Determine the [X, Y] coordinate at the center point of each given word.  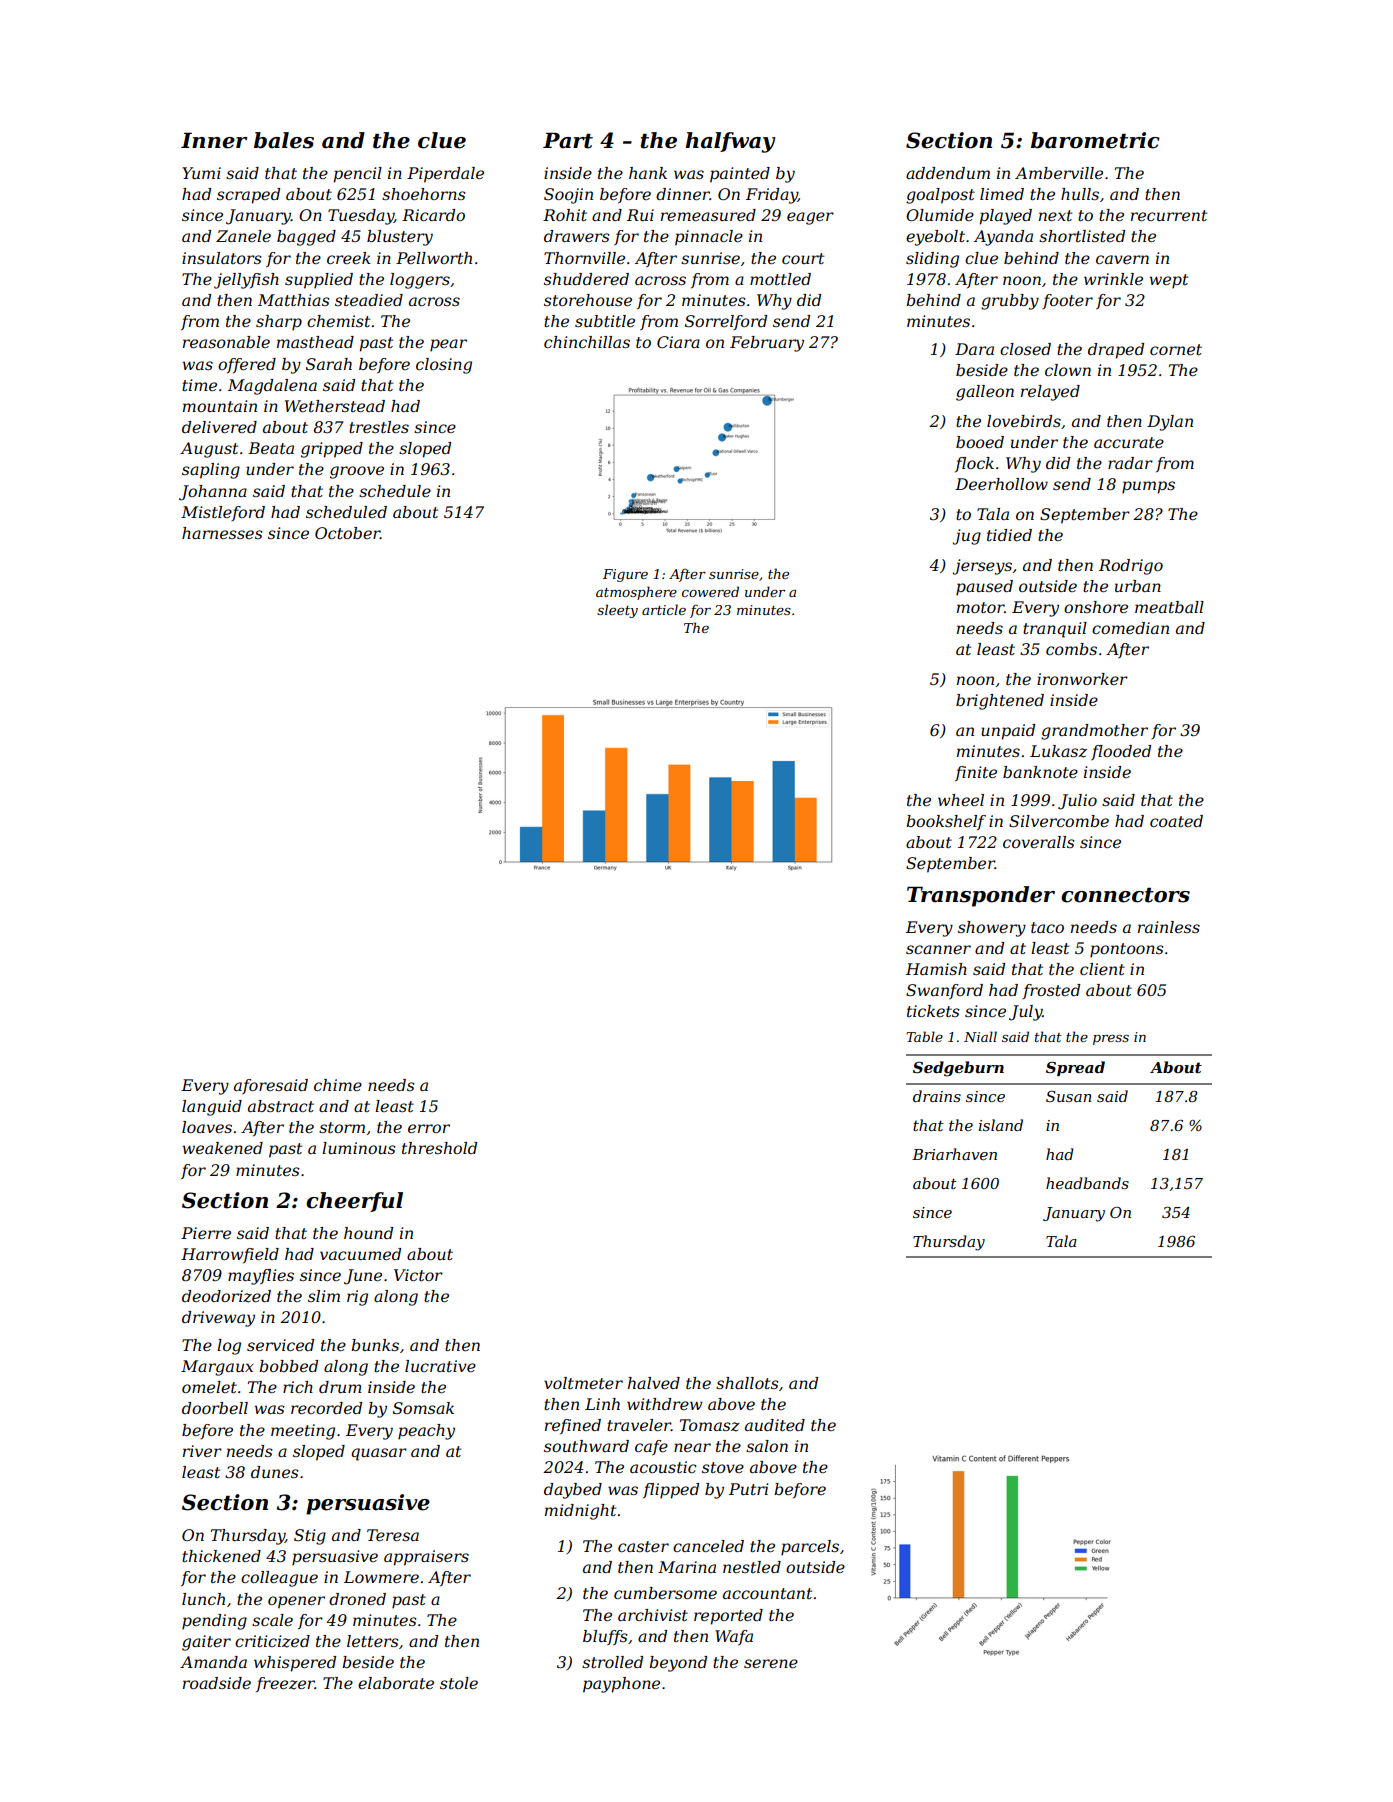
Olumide [940, 215]
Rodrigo [1131, 567]
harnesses [222, 533]
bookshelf [946, 822]
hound [368, 1233]
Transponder [981, 896]
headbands [1087, 1183]
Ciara [678, 342]
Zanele [243, 236]
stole [459, 1683]
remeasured [708, 215]
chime [338, 1085]
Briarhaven [954, 1154]
